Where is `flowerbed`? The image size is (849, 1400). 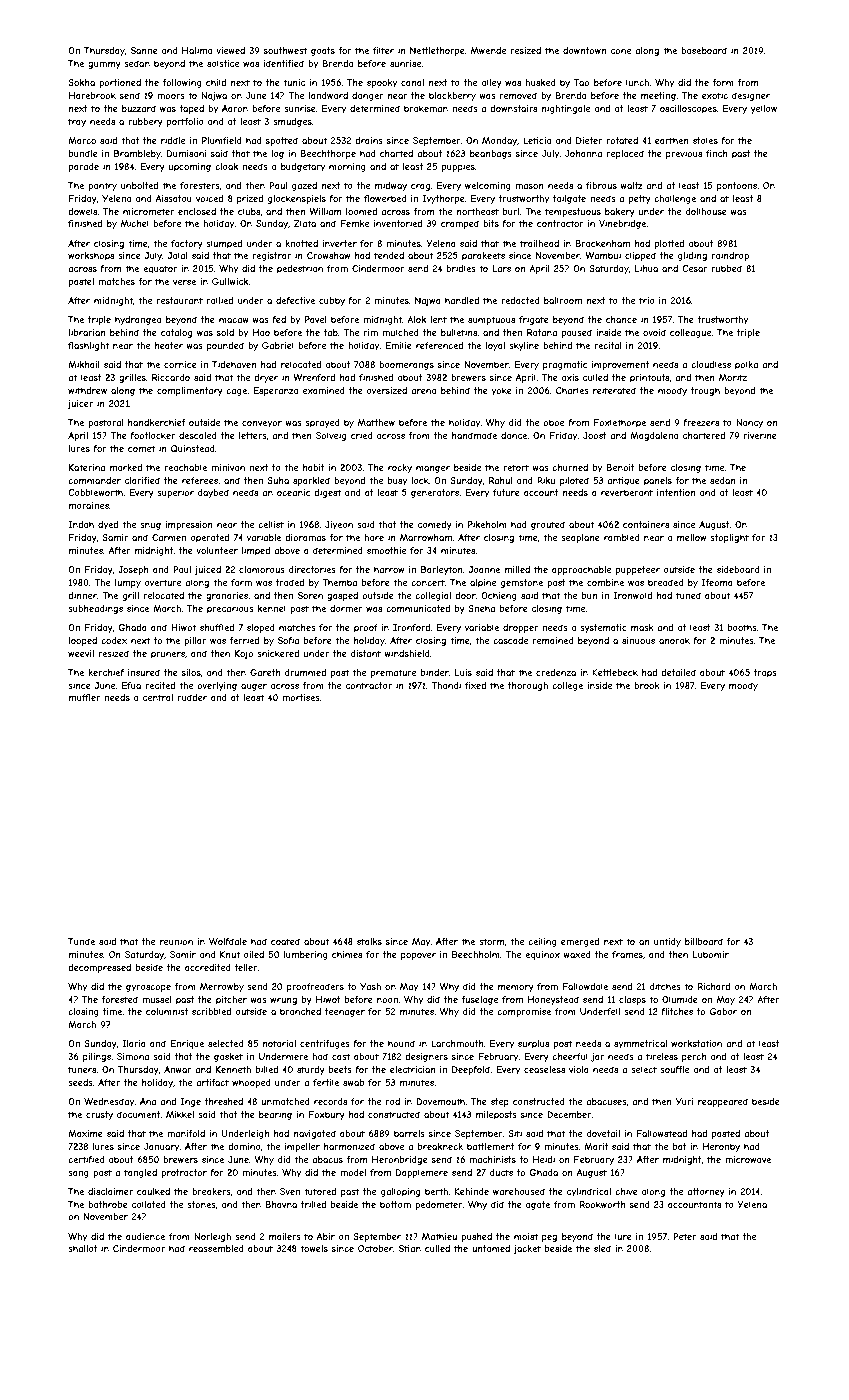 flowerbed is located at coordinates (385, 198).
